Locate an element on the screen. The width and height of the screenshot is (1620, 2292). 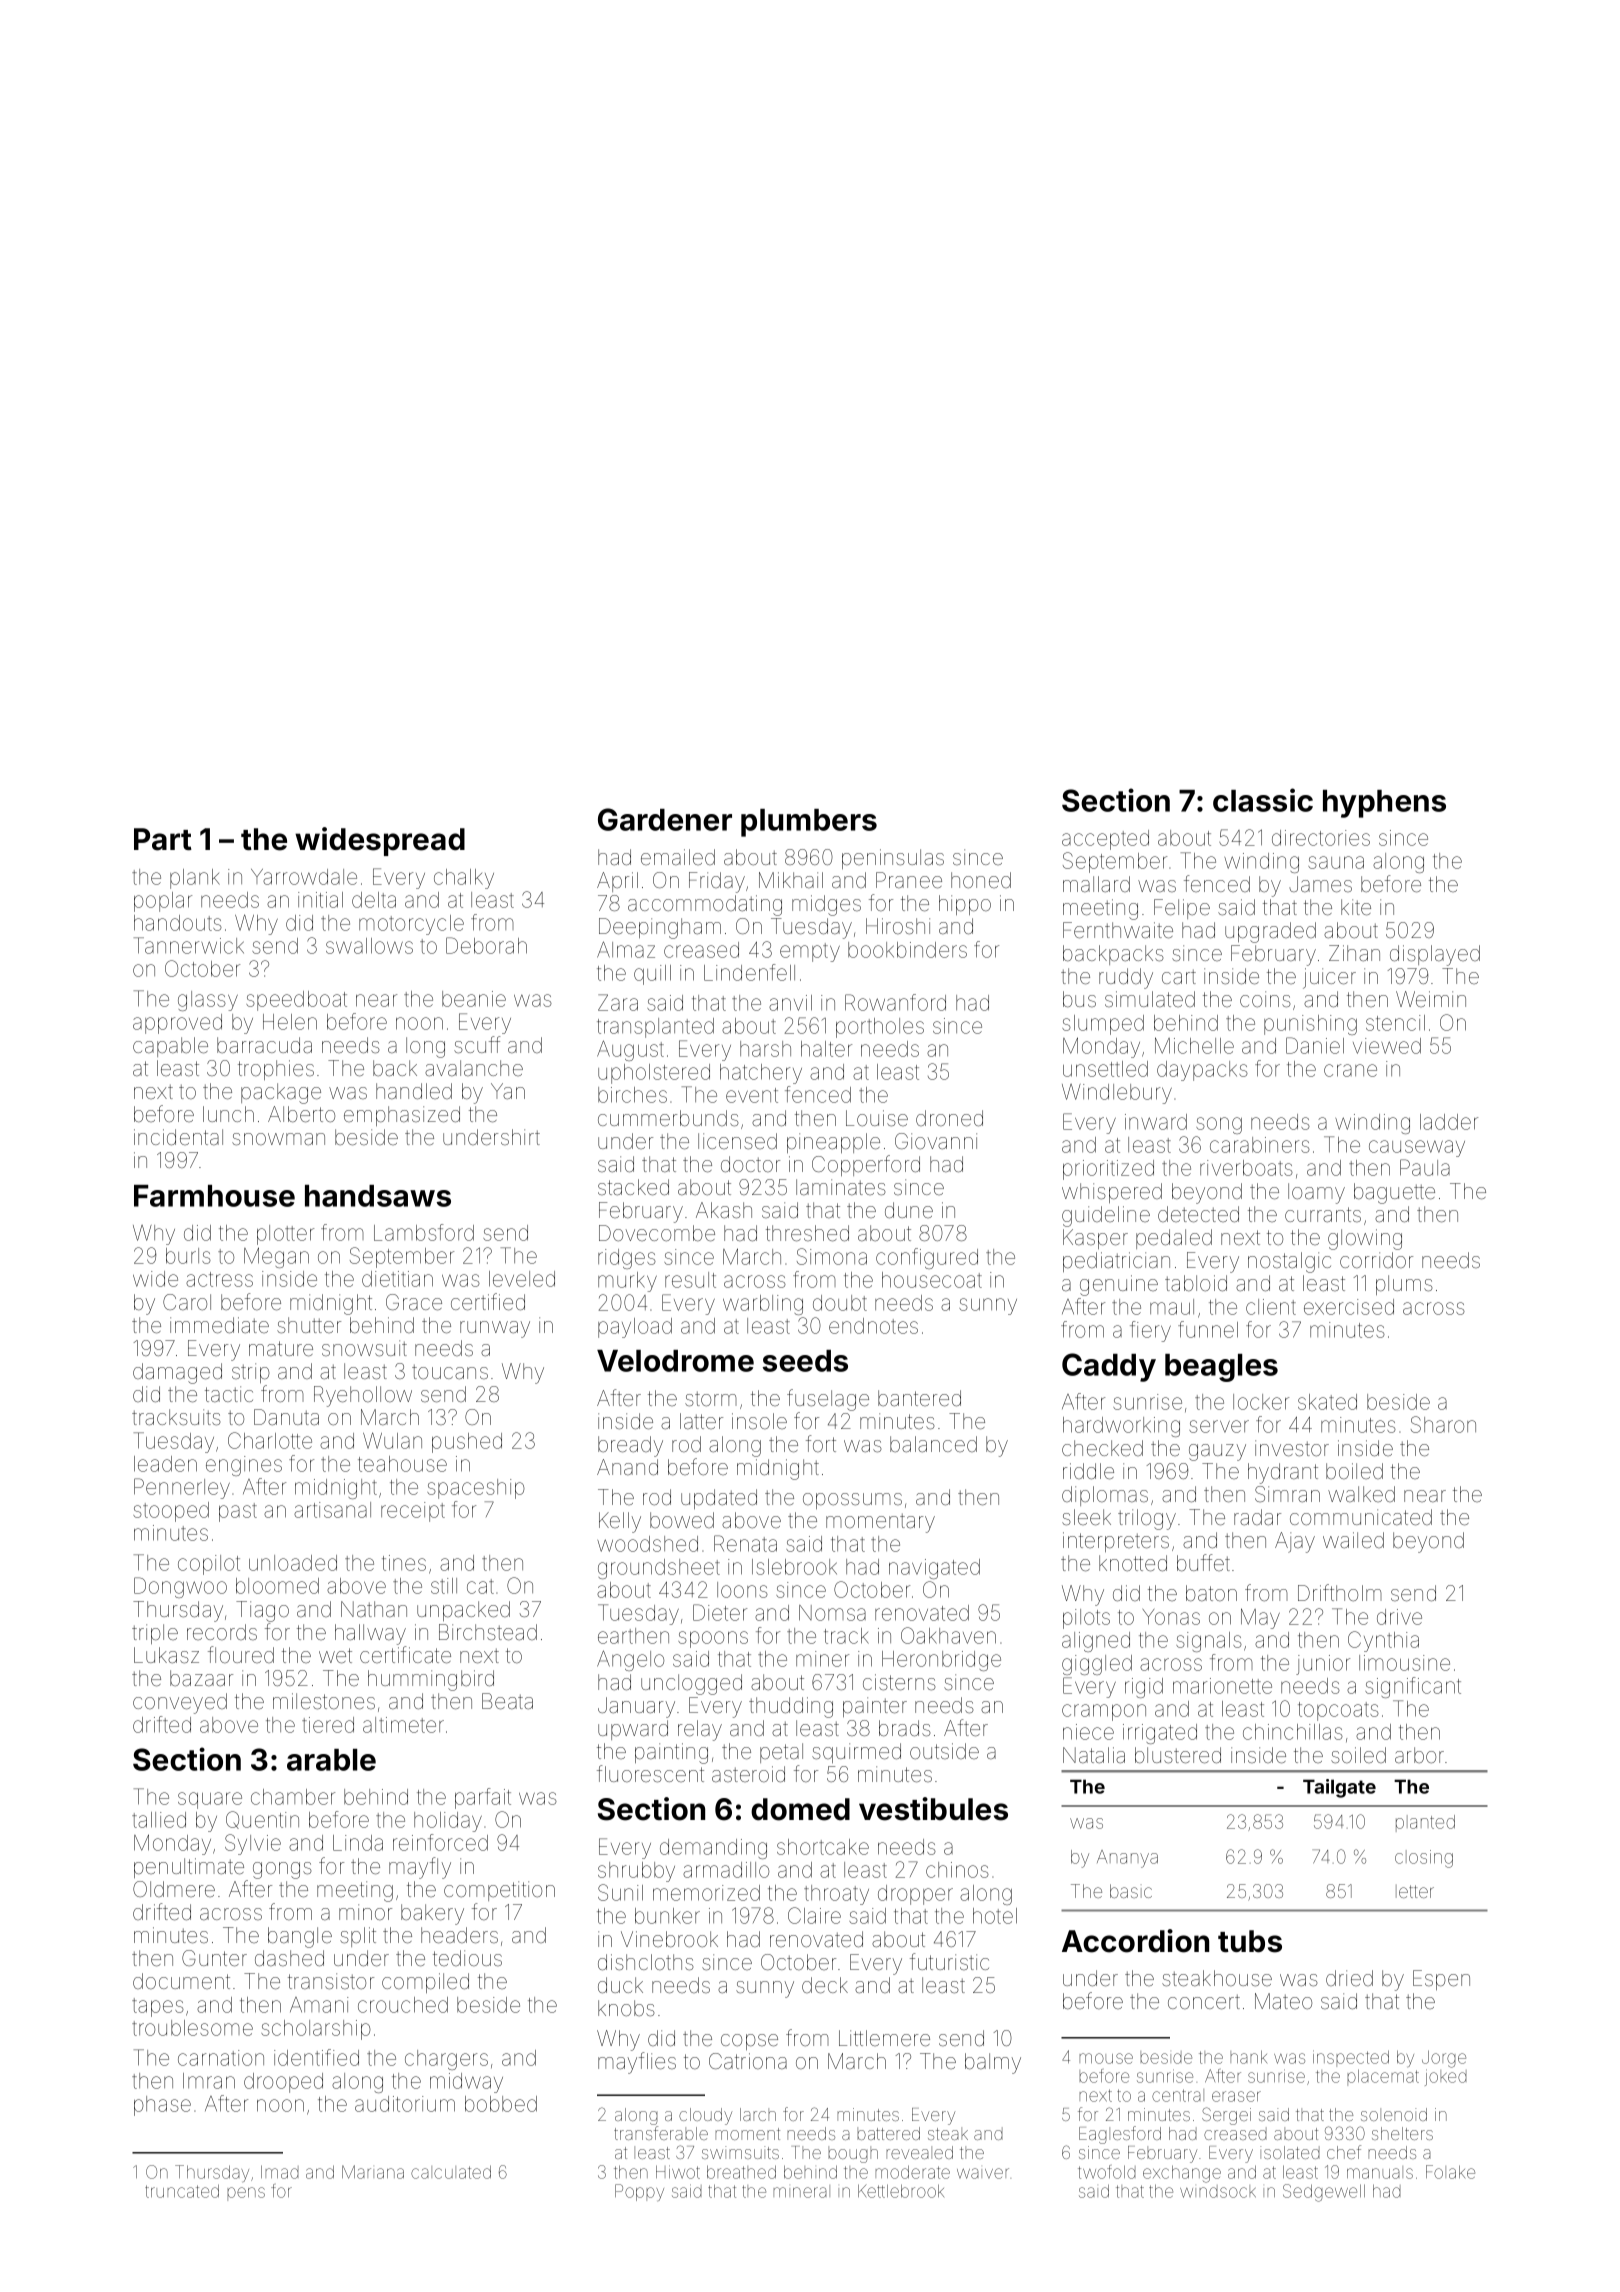
bobbed is located at coordinates (501, 2104).
